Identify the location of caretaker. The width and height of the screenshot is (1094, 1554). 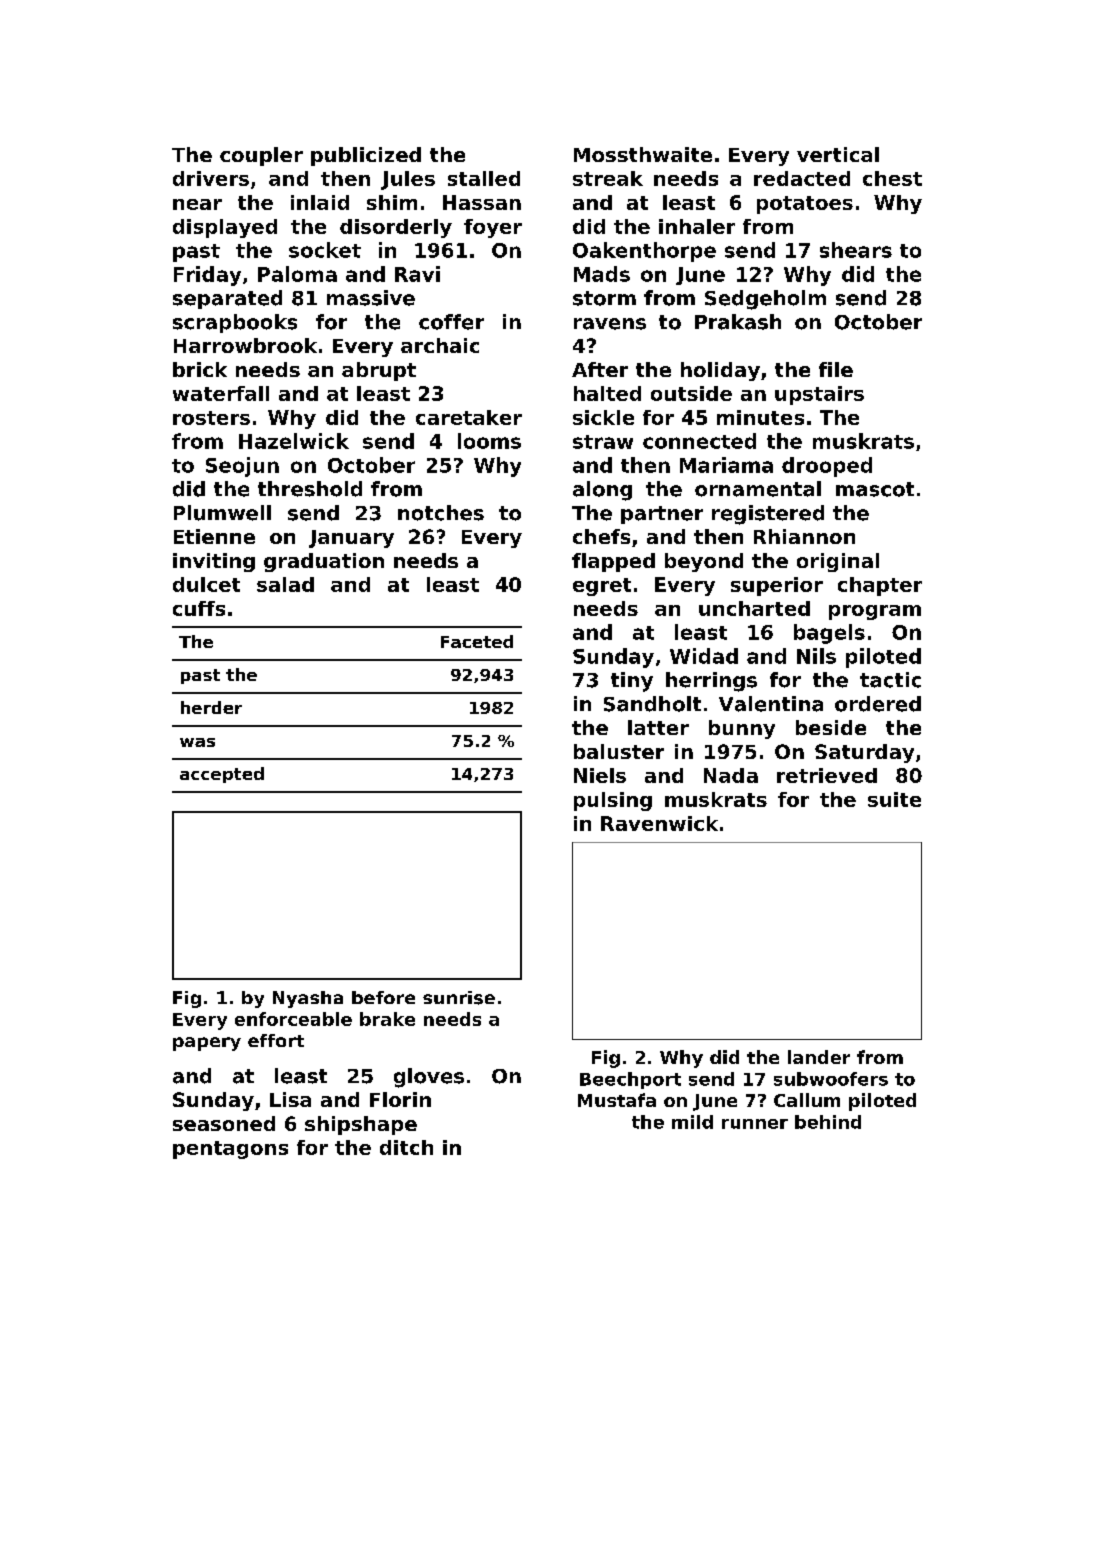
(469, 417).
